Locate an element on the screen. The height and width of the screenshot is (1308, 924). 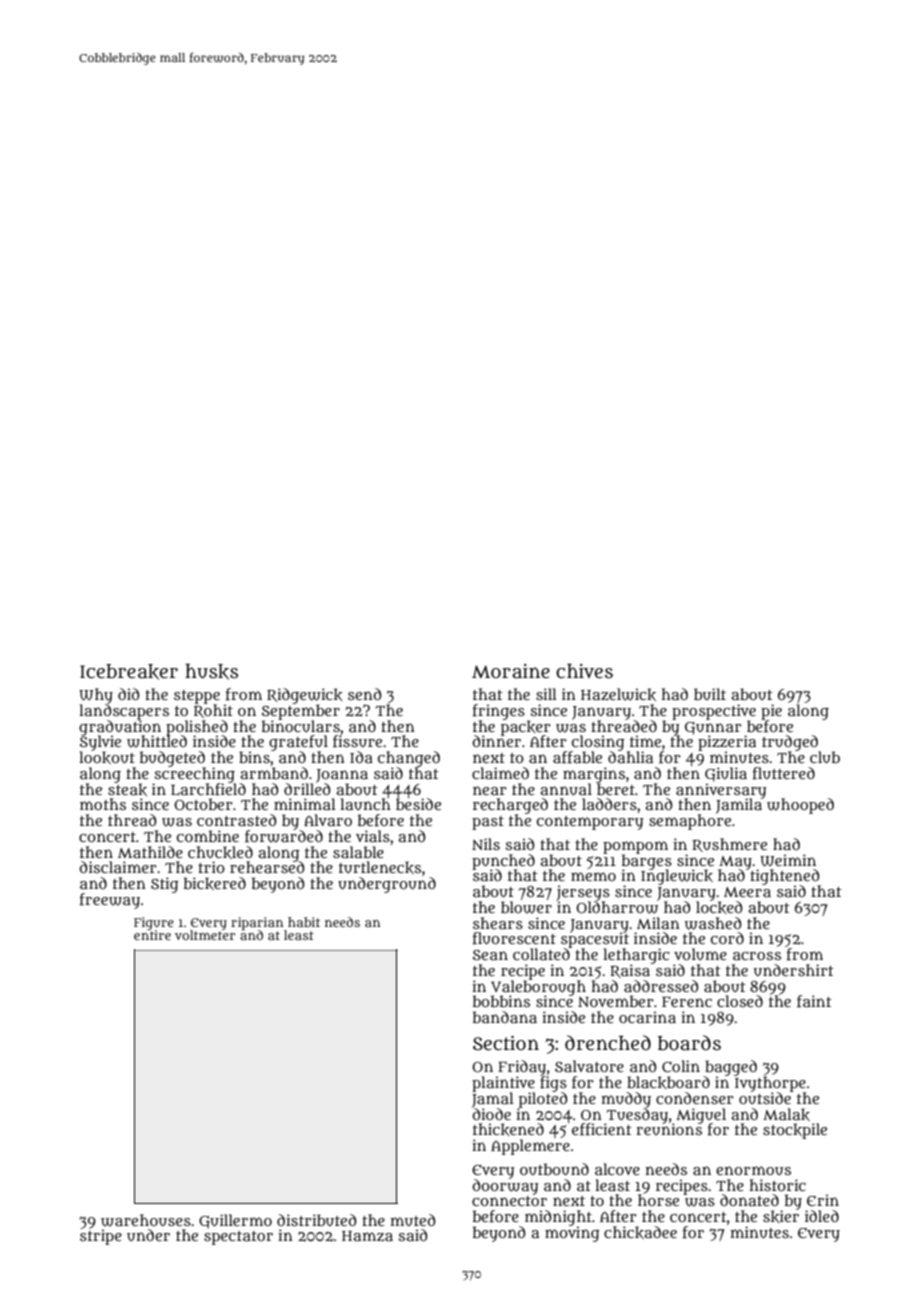
vials is located at coordinates (373, 836).
